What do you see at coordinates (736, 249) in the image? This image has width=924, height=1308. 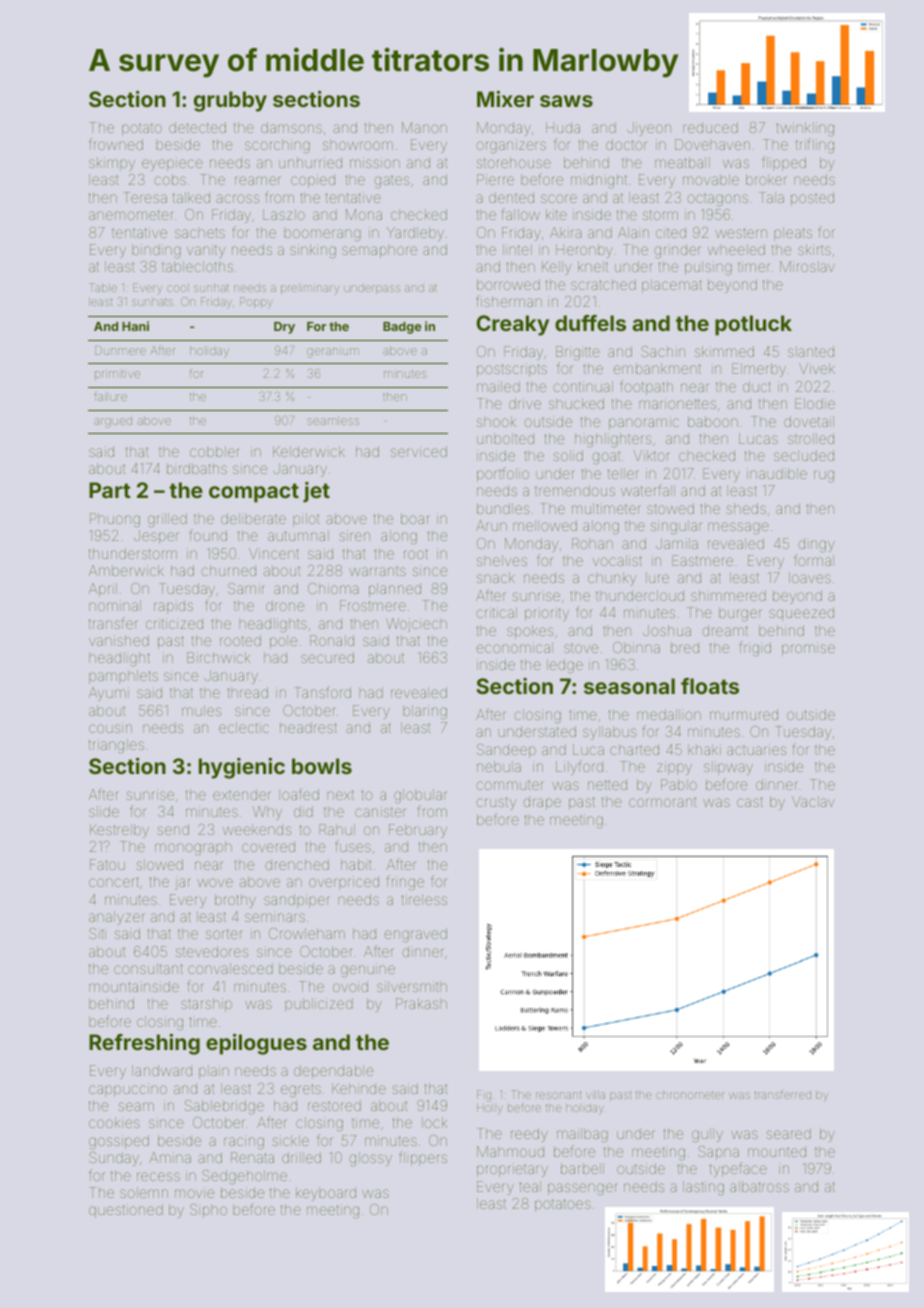 I see `wheeled` at bounding box center [736, 249].
